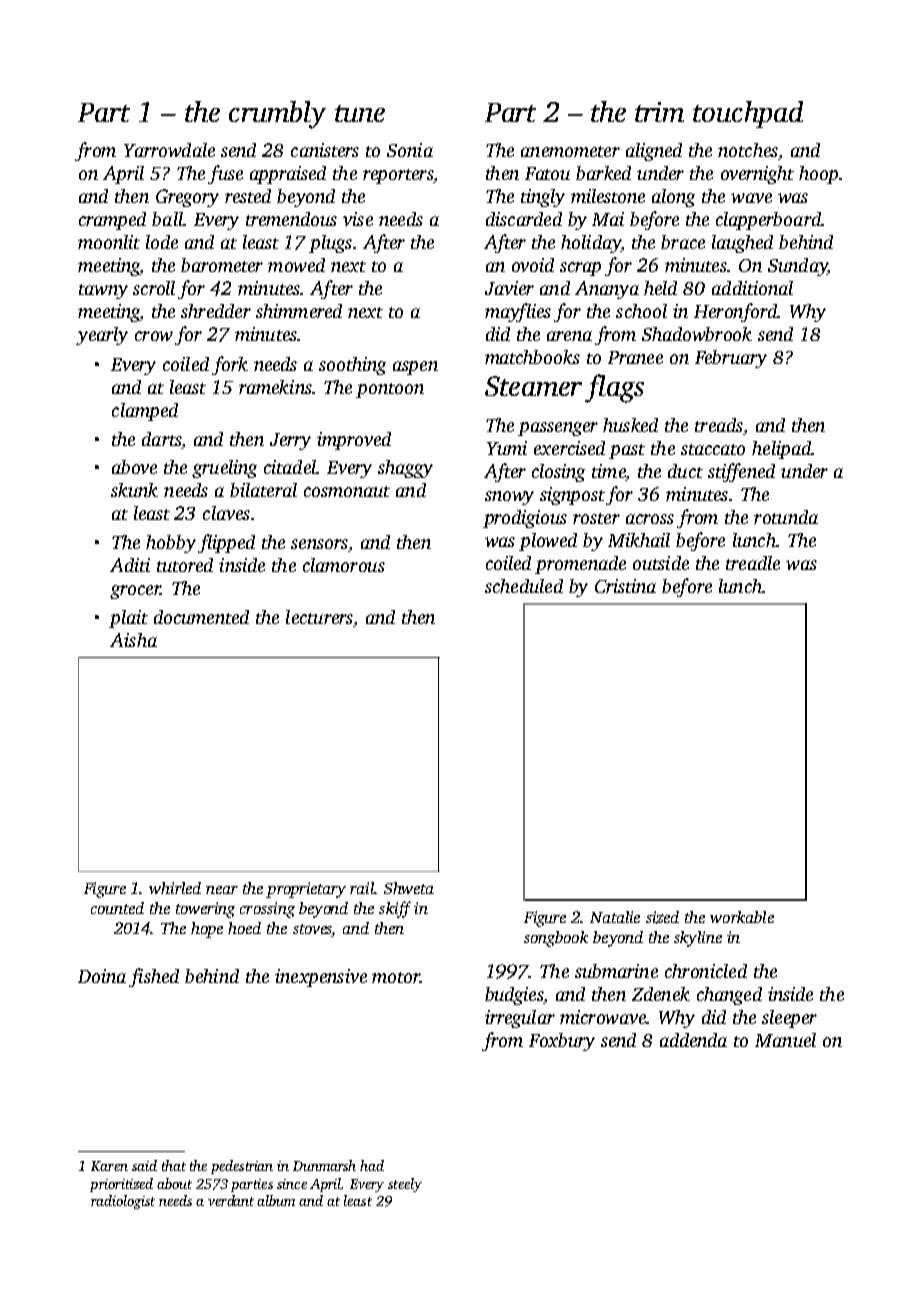 This image has height=1314, width=924. What do you see at coordinates (785, 1040) in the image?
I see `Manuel` at bounding box center [785, 1040].
